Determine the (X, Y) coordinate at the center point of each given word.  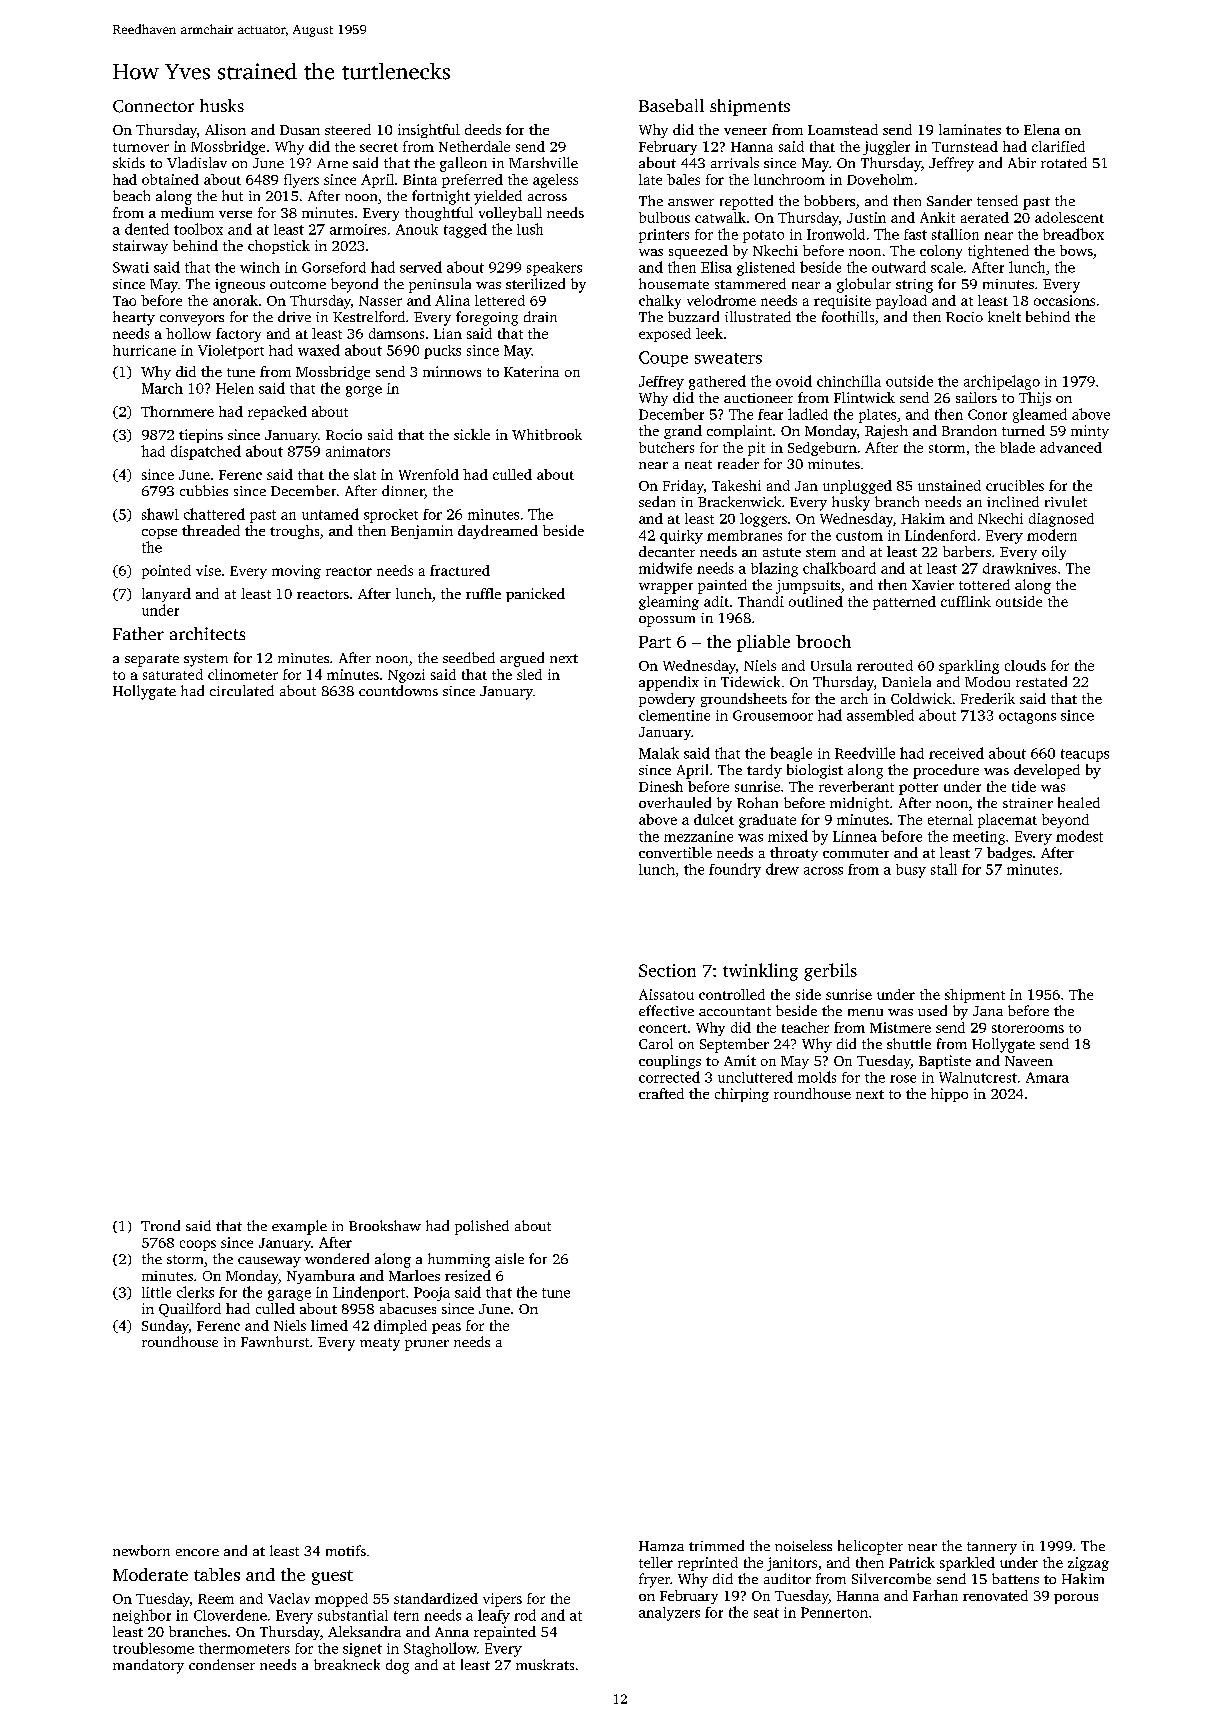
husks (222, 105)
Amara (1047, 1077)
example (299, 1227)
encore (197, 1552)
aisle (509, 1258)
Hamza (661, 1546)
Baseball (671, 105)
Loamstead (843, 129)
